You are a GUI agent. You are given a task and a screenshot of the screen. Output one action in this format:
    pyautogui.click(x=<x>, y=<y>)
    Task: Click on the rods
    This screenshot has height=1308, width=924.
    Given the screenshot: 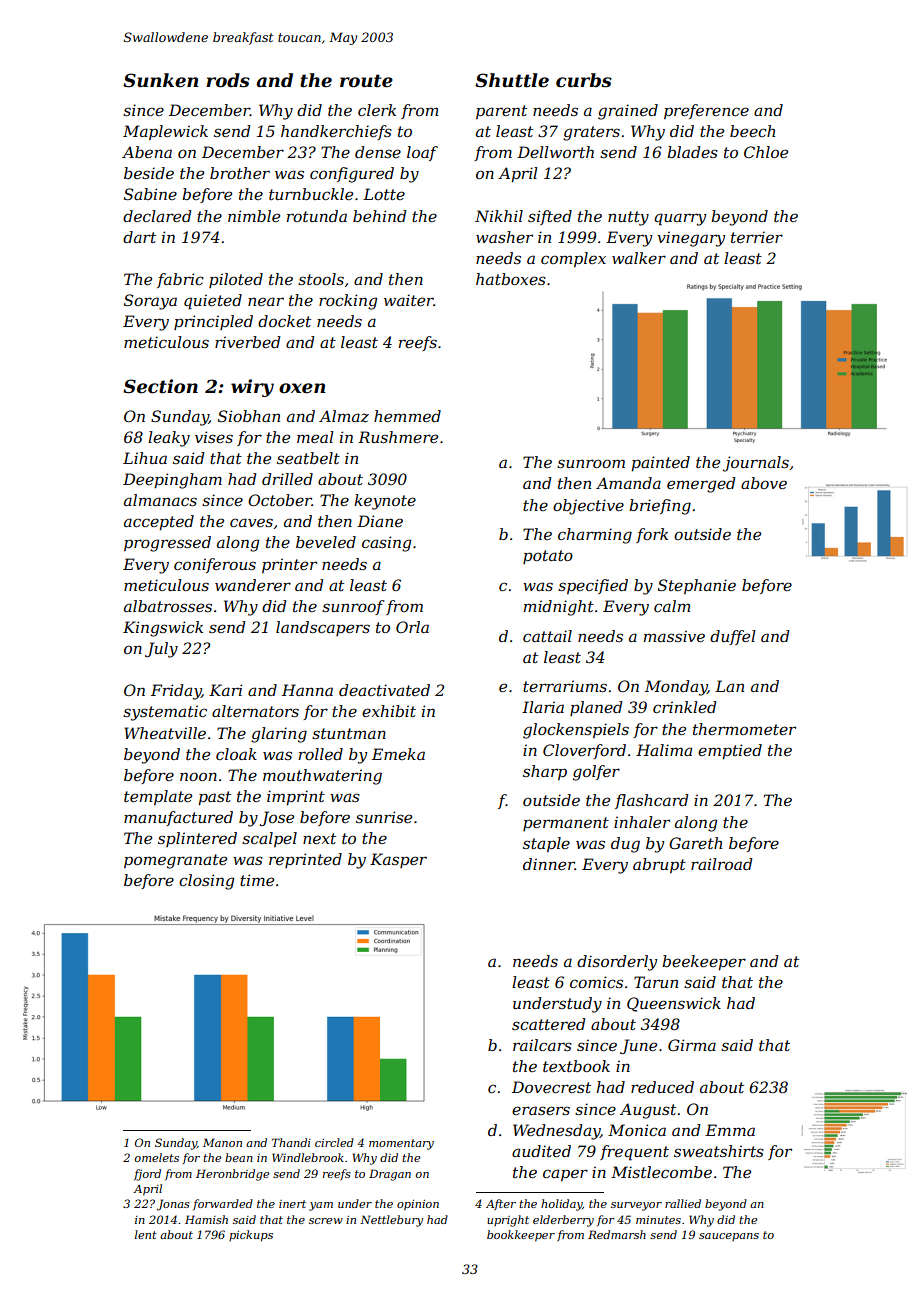 What is the action you would take?
    pyautogui.click(x=228, y=80)
